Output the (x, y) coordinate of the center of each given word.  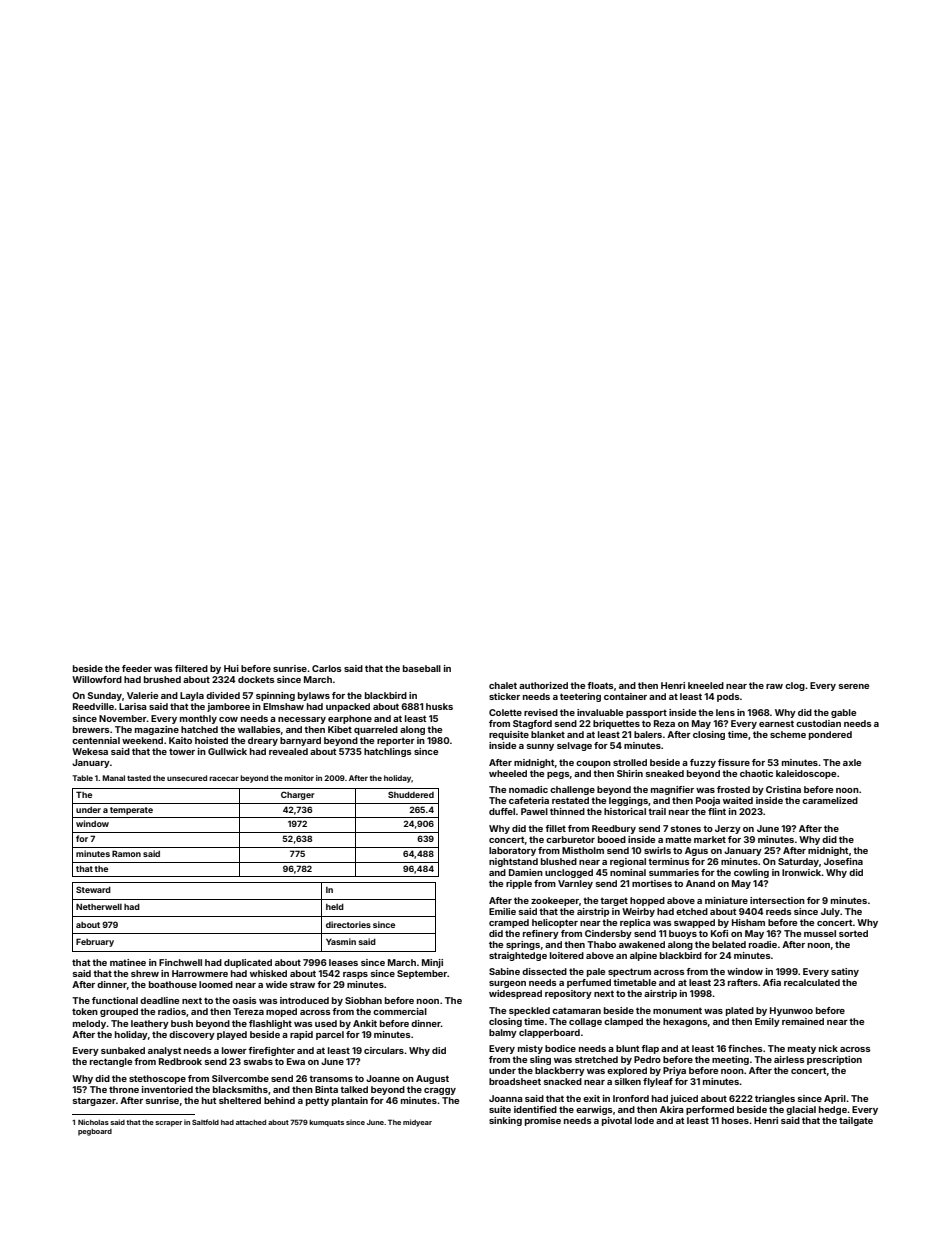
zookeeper (555, 901)
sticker (504, 696)
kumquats (326, 1123)
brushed (162, 679)
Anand (700, 883)
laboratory (512, 851)
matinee (128, 962)
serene (854, 686)
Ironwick (802, 872)
